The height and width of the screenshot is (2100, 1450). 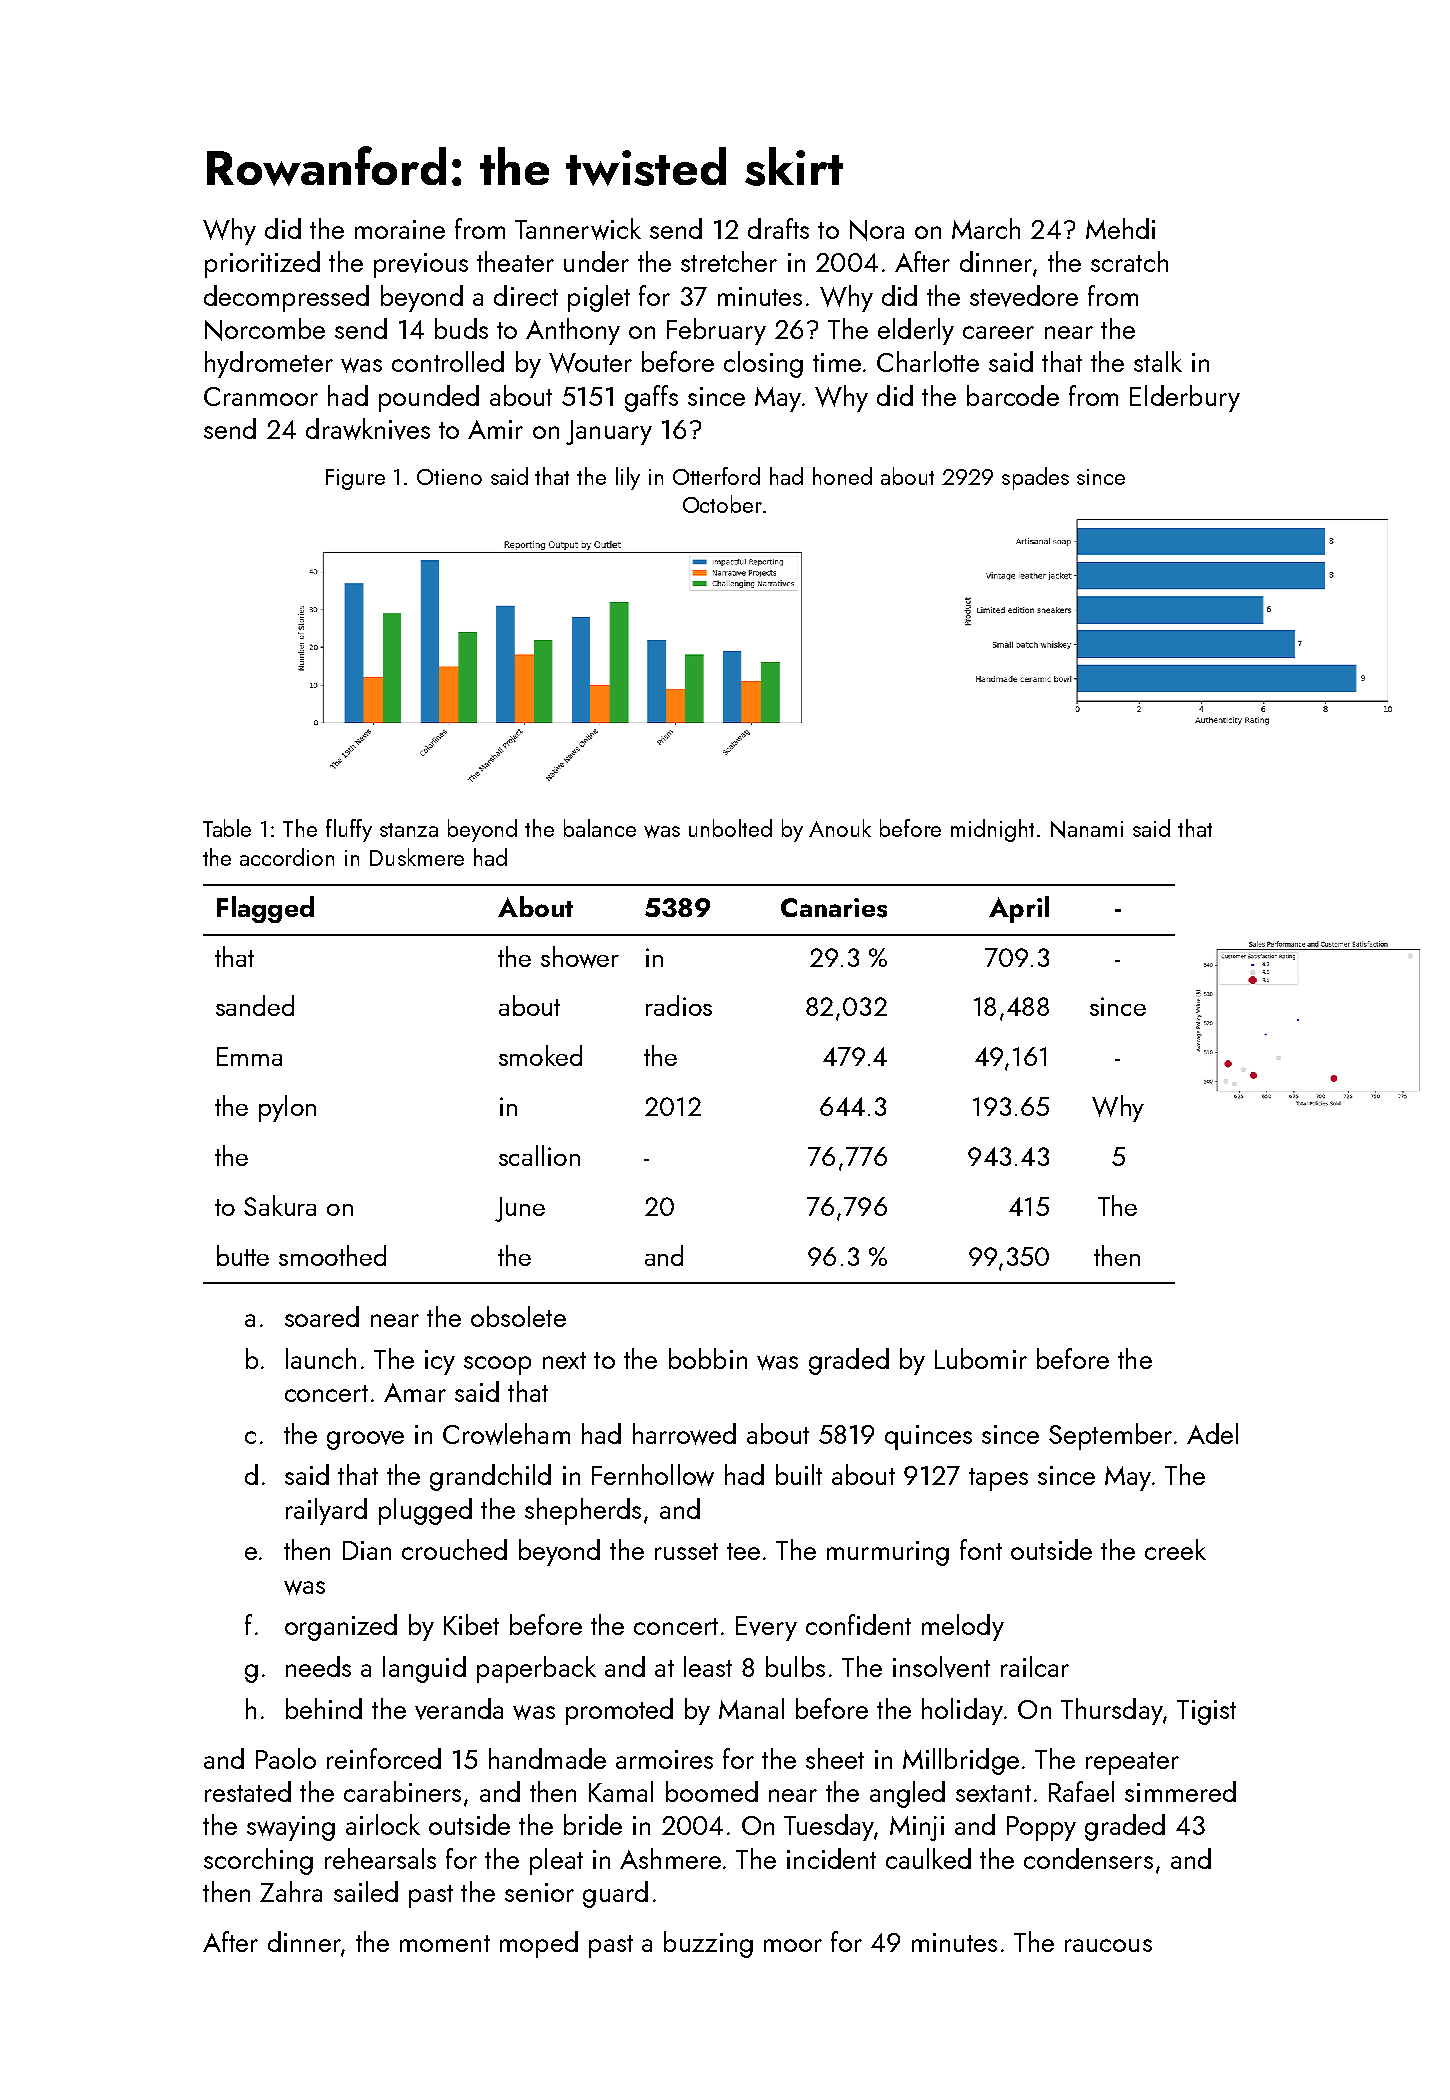 What do you see at coordinates (1088, 1858) in the screenshot?
I see `condensers` at bounding box center [1088, 1858].
